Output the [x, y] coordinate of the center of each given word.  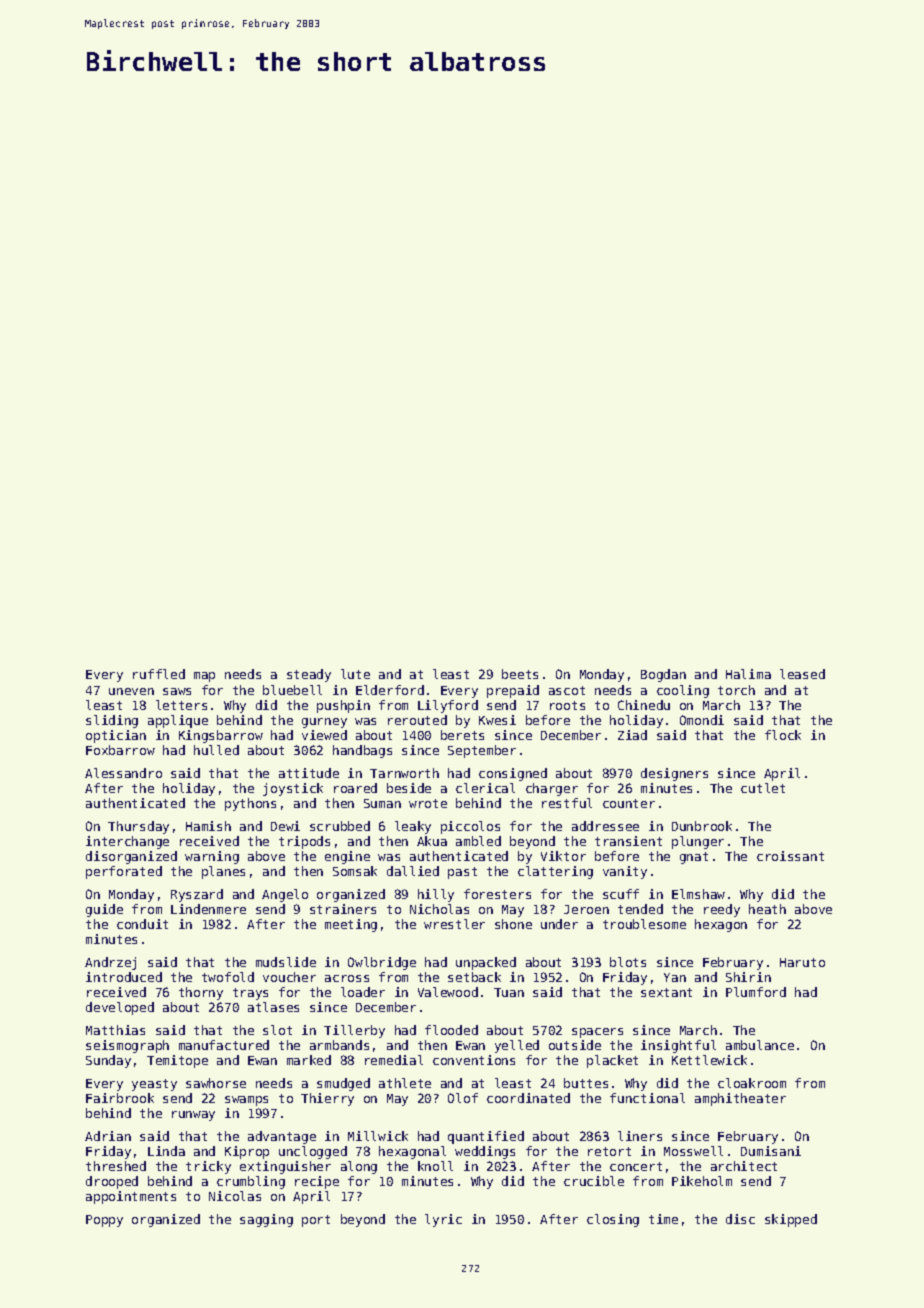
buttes [586, 1083]
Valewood [448, 992]
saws [177, 691]
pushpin [343, 706]
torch [736, 690]
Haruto [802, 962]
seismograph [127, 1046]
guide [104, 910]
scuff [621, 894]
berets [462, 735]
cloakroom [752, 1083]
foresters [497, 894]
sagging [266, 1220]
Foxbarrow [120, 750]
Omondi [702, 720]
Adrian [108, 1136]
